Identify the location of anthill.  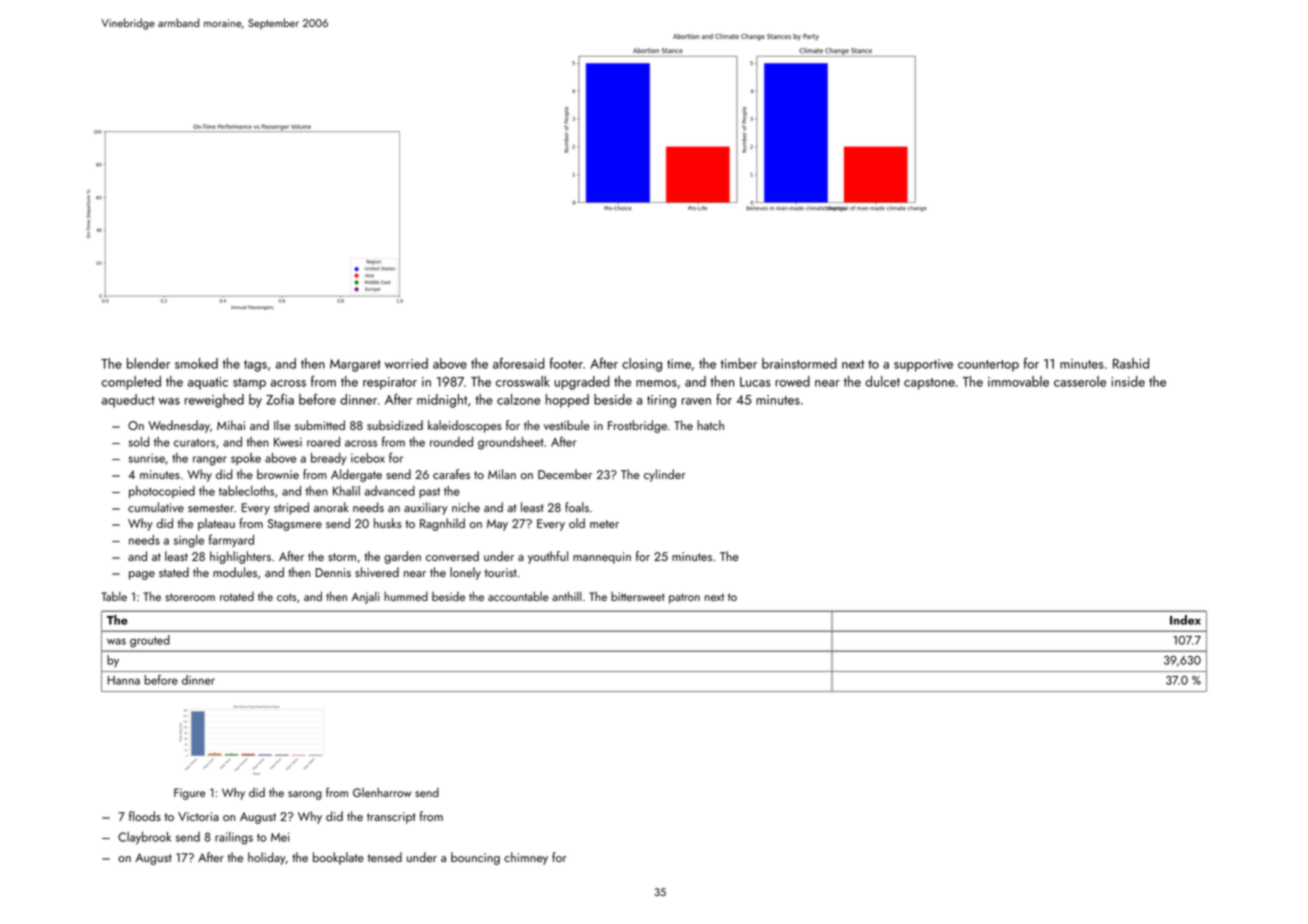
(566, 596).
